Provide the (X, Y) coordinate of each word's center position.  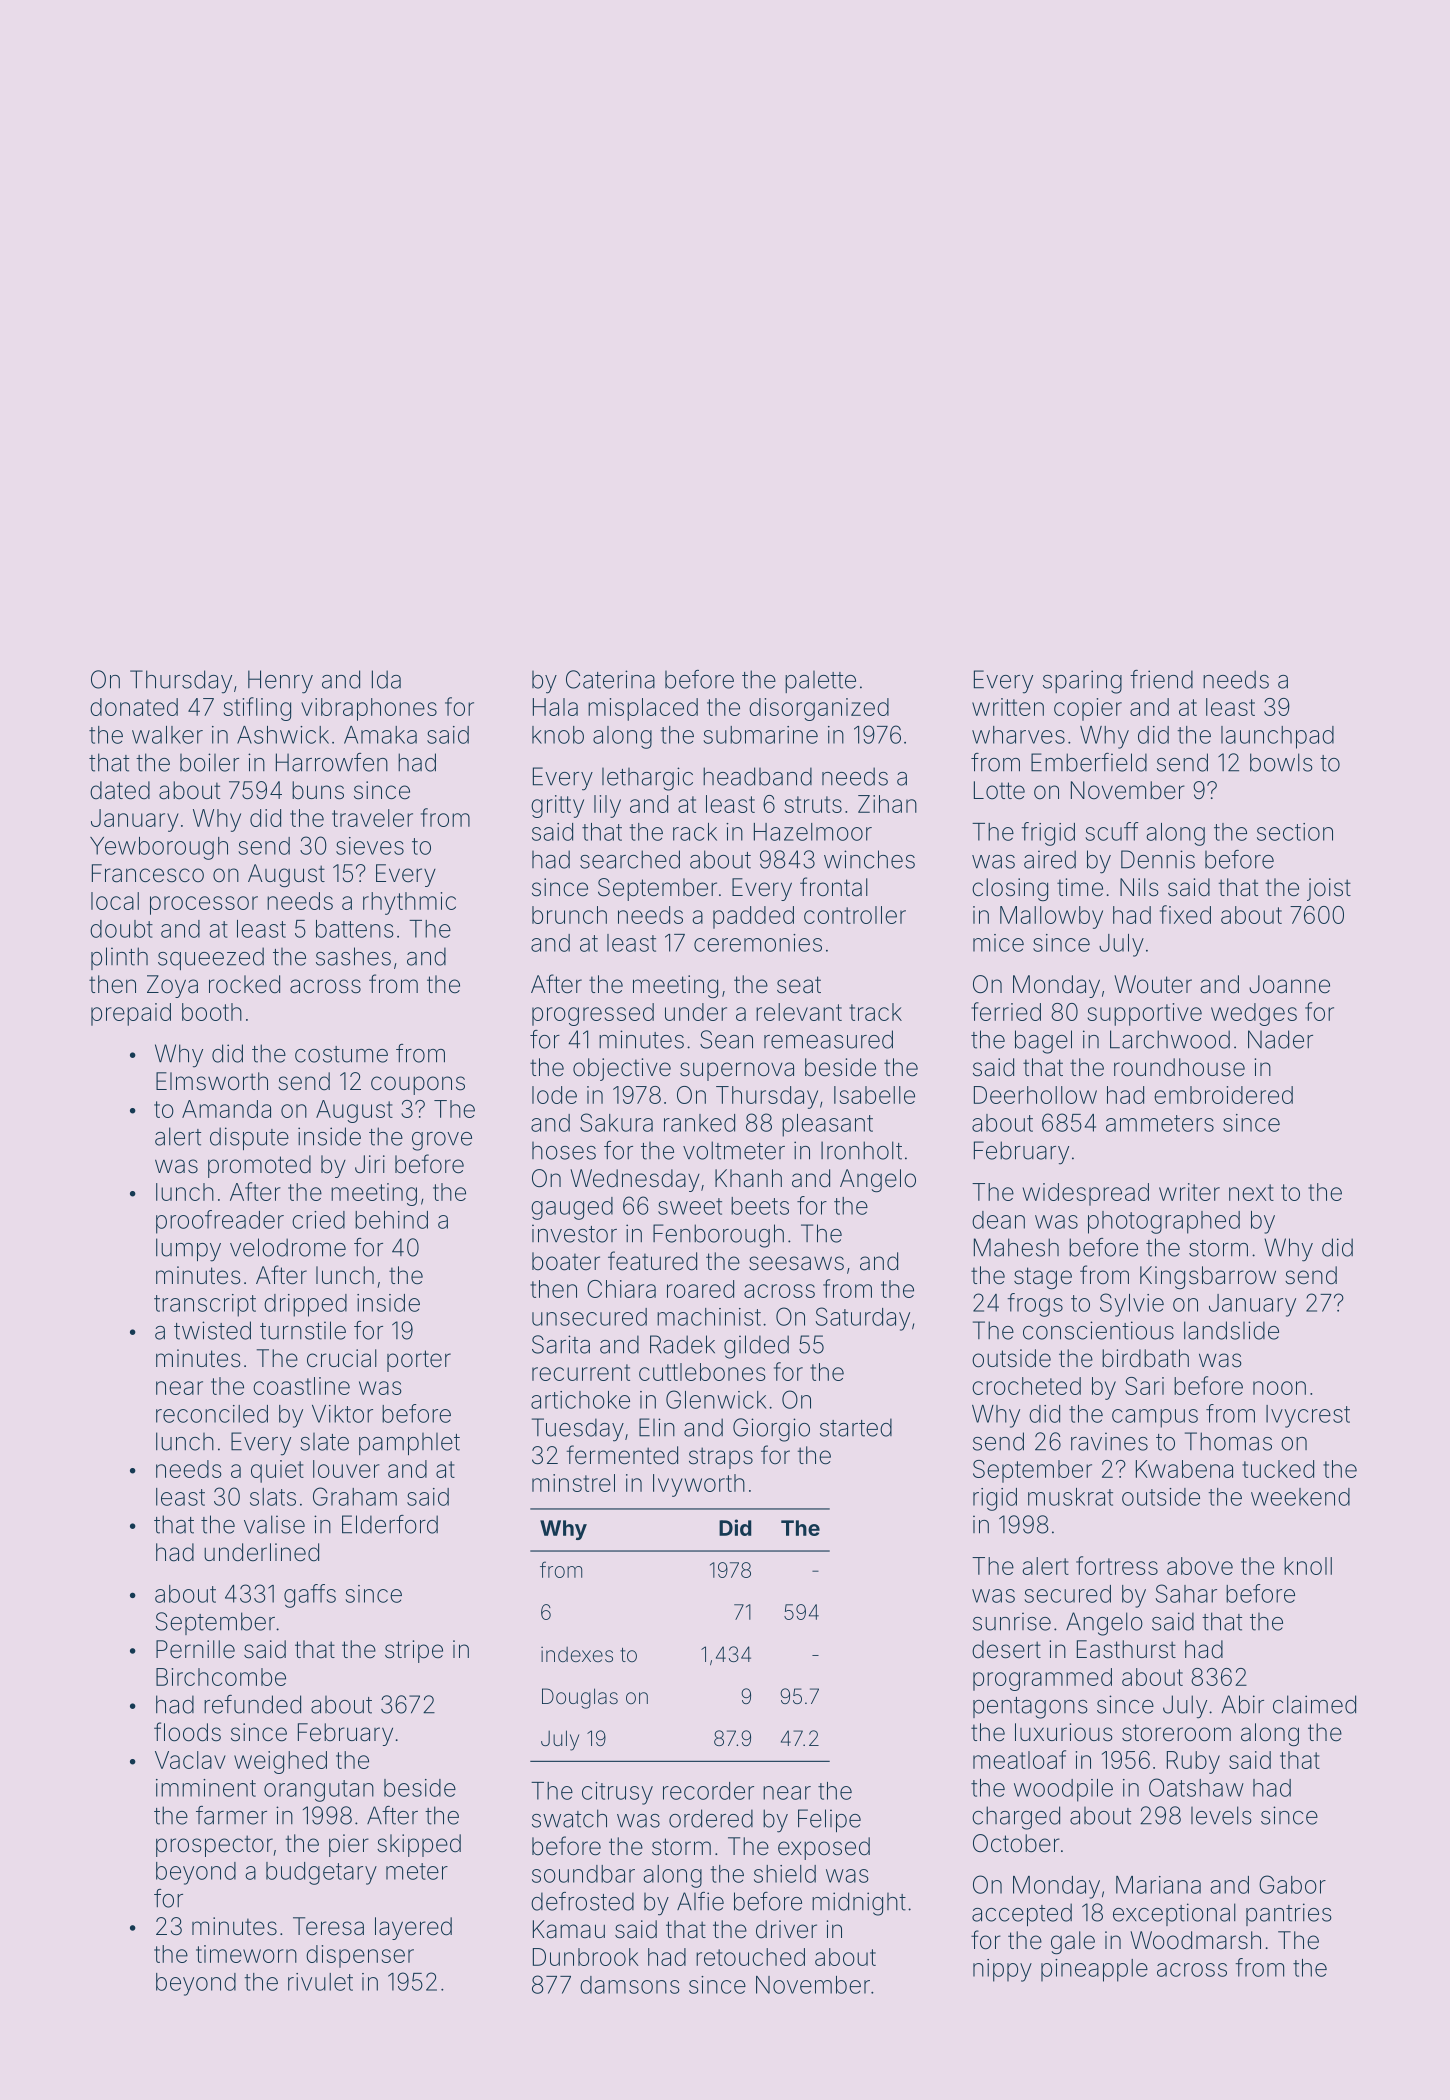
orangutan (319, 1791)
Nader (1280, 1039)
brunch (569, 915)
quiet (277, 1471)
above (1200, 1566)
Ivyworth (699, 1485)
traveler (372, 818)
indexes (577, 1654)
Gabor (1292, 1884)
